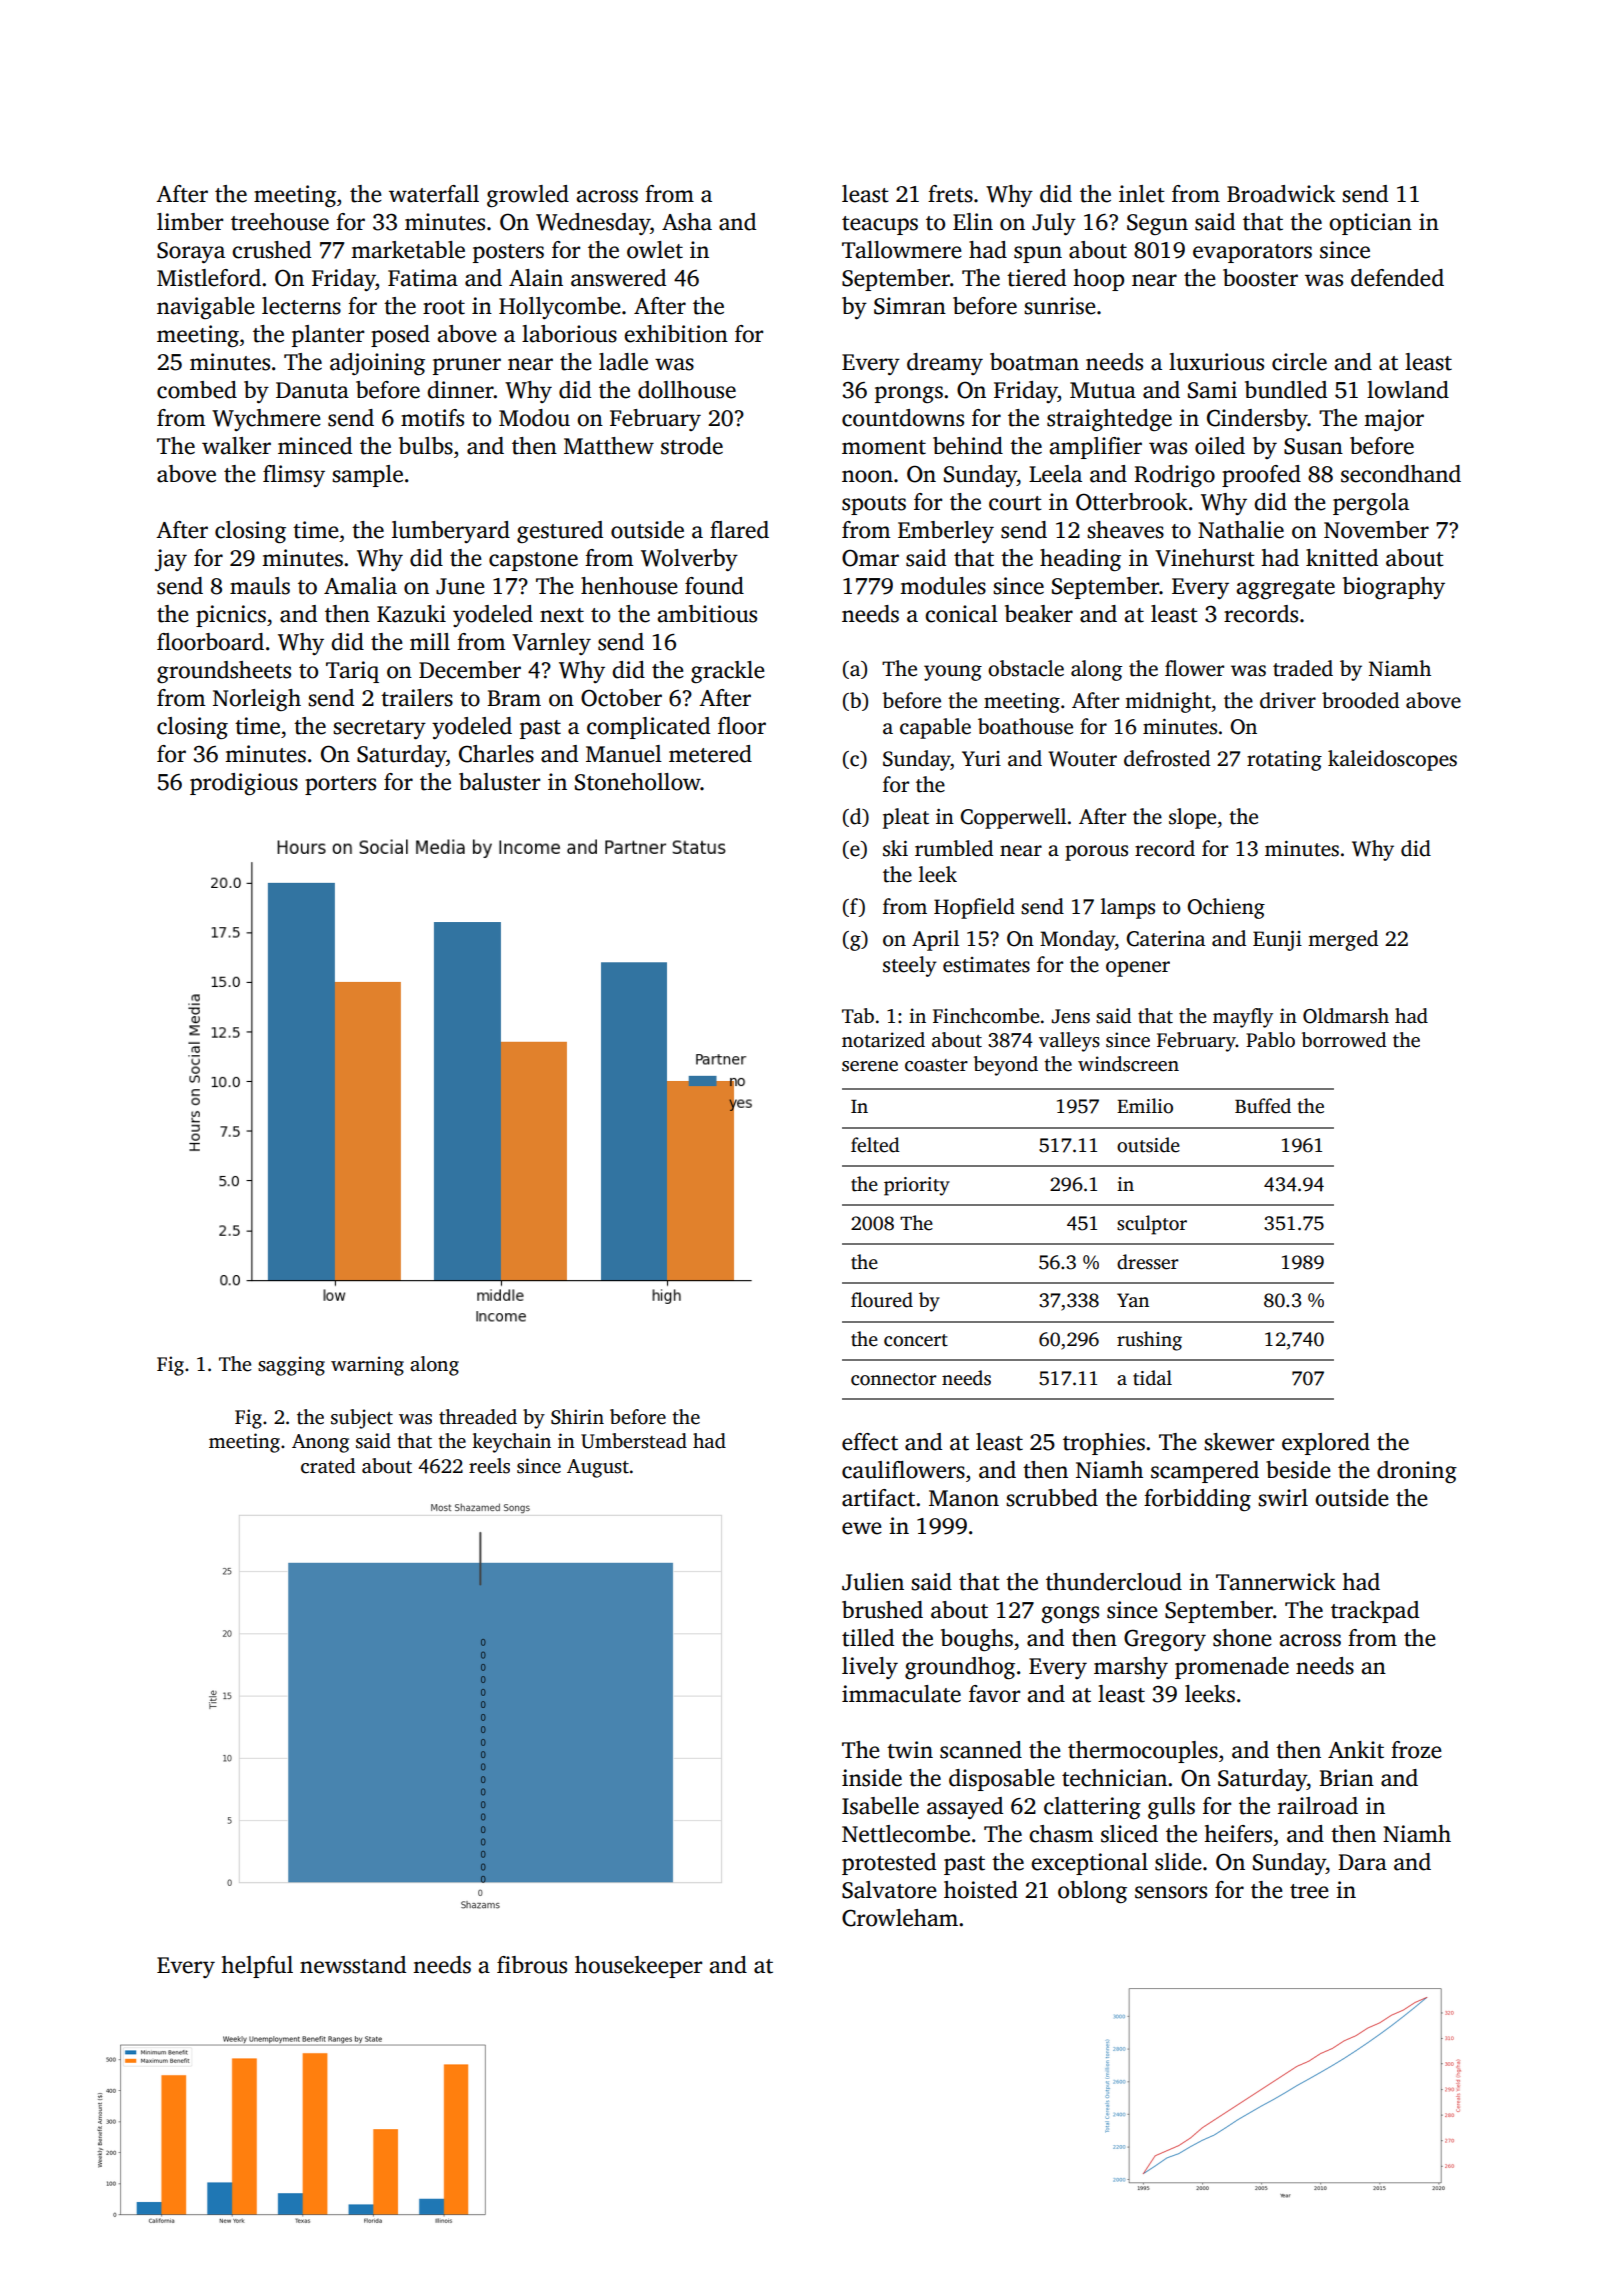  What do you see at coordinates (489, 1466) in the screenshot?
I see `reels` at bounding box center [489, 1466].
